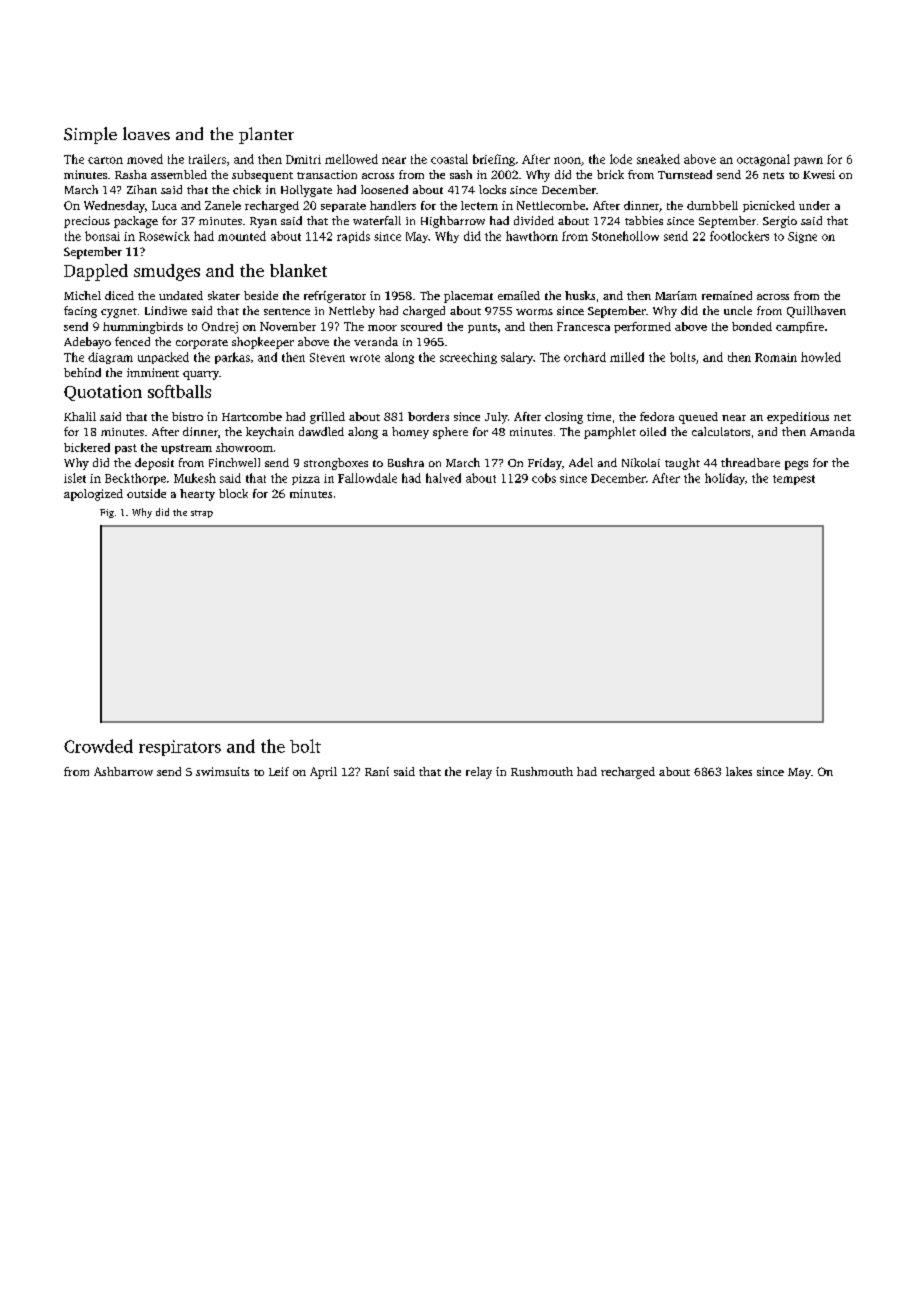 The image size is (924, 1308). Describe the element at coordinates (98, 746) in the image. I see `Crowded` at that location.
